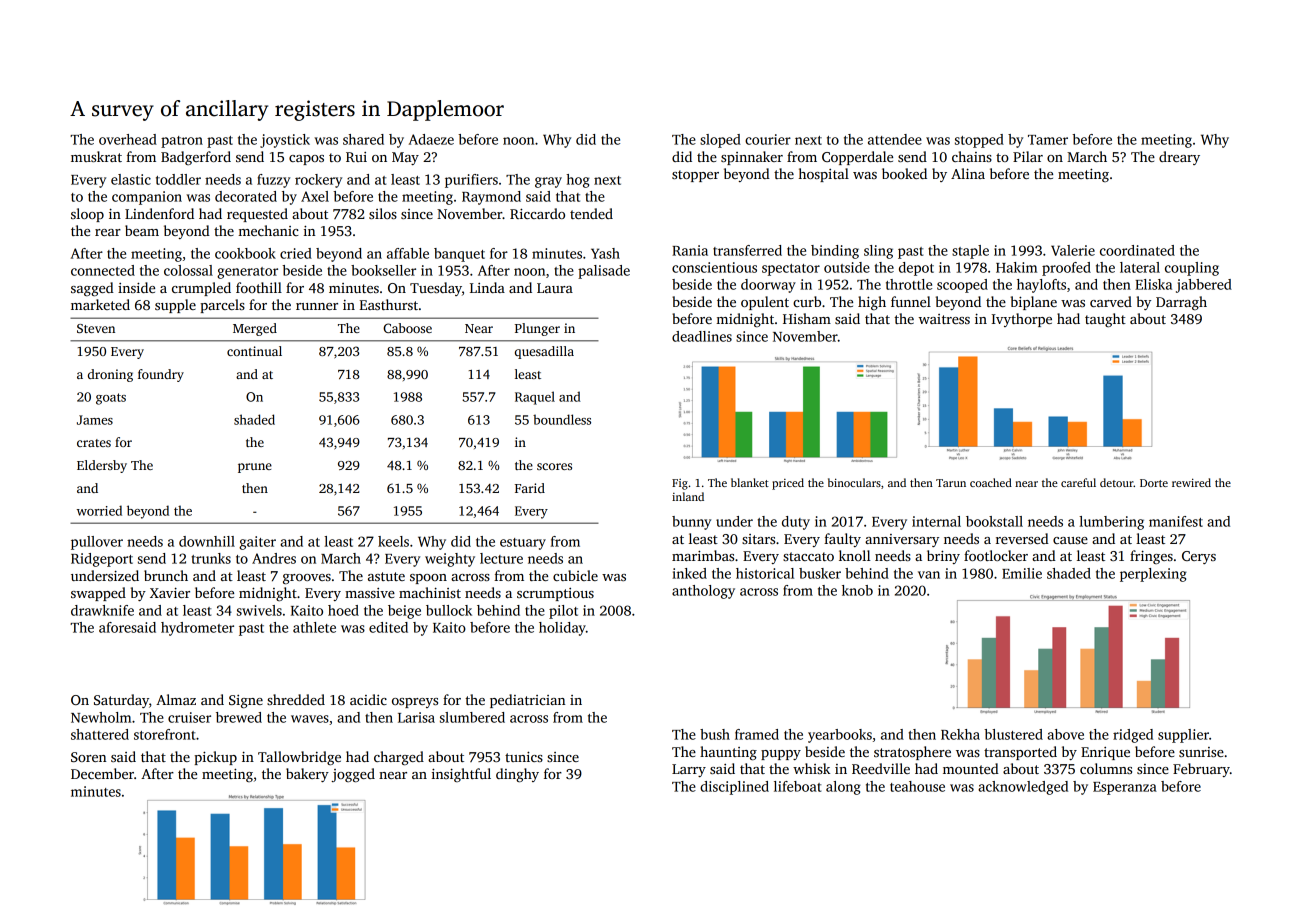  Describe the element at coordinates (734, 788) in the page. I see `disciplined` at that location.
